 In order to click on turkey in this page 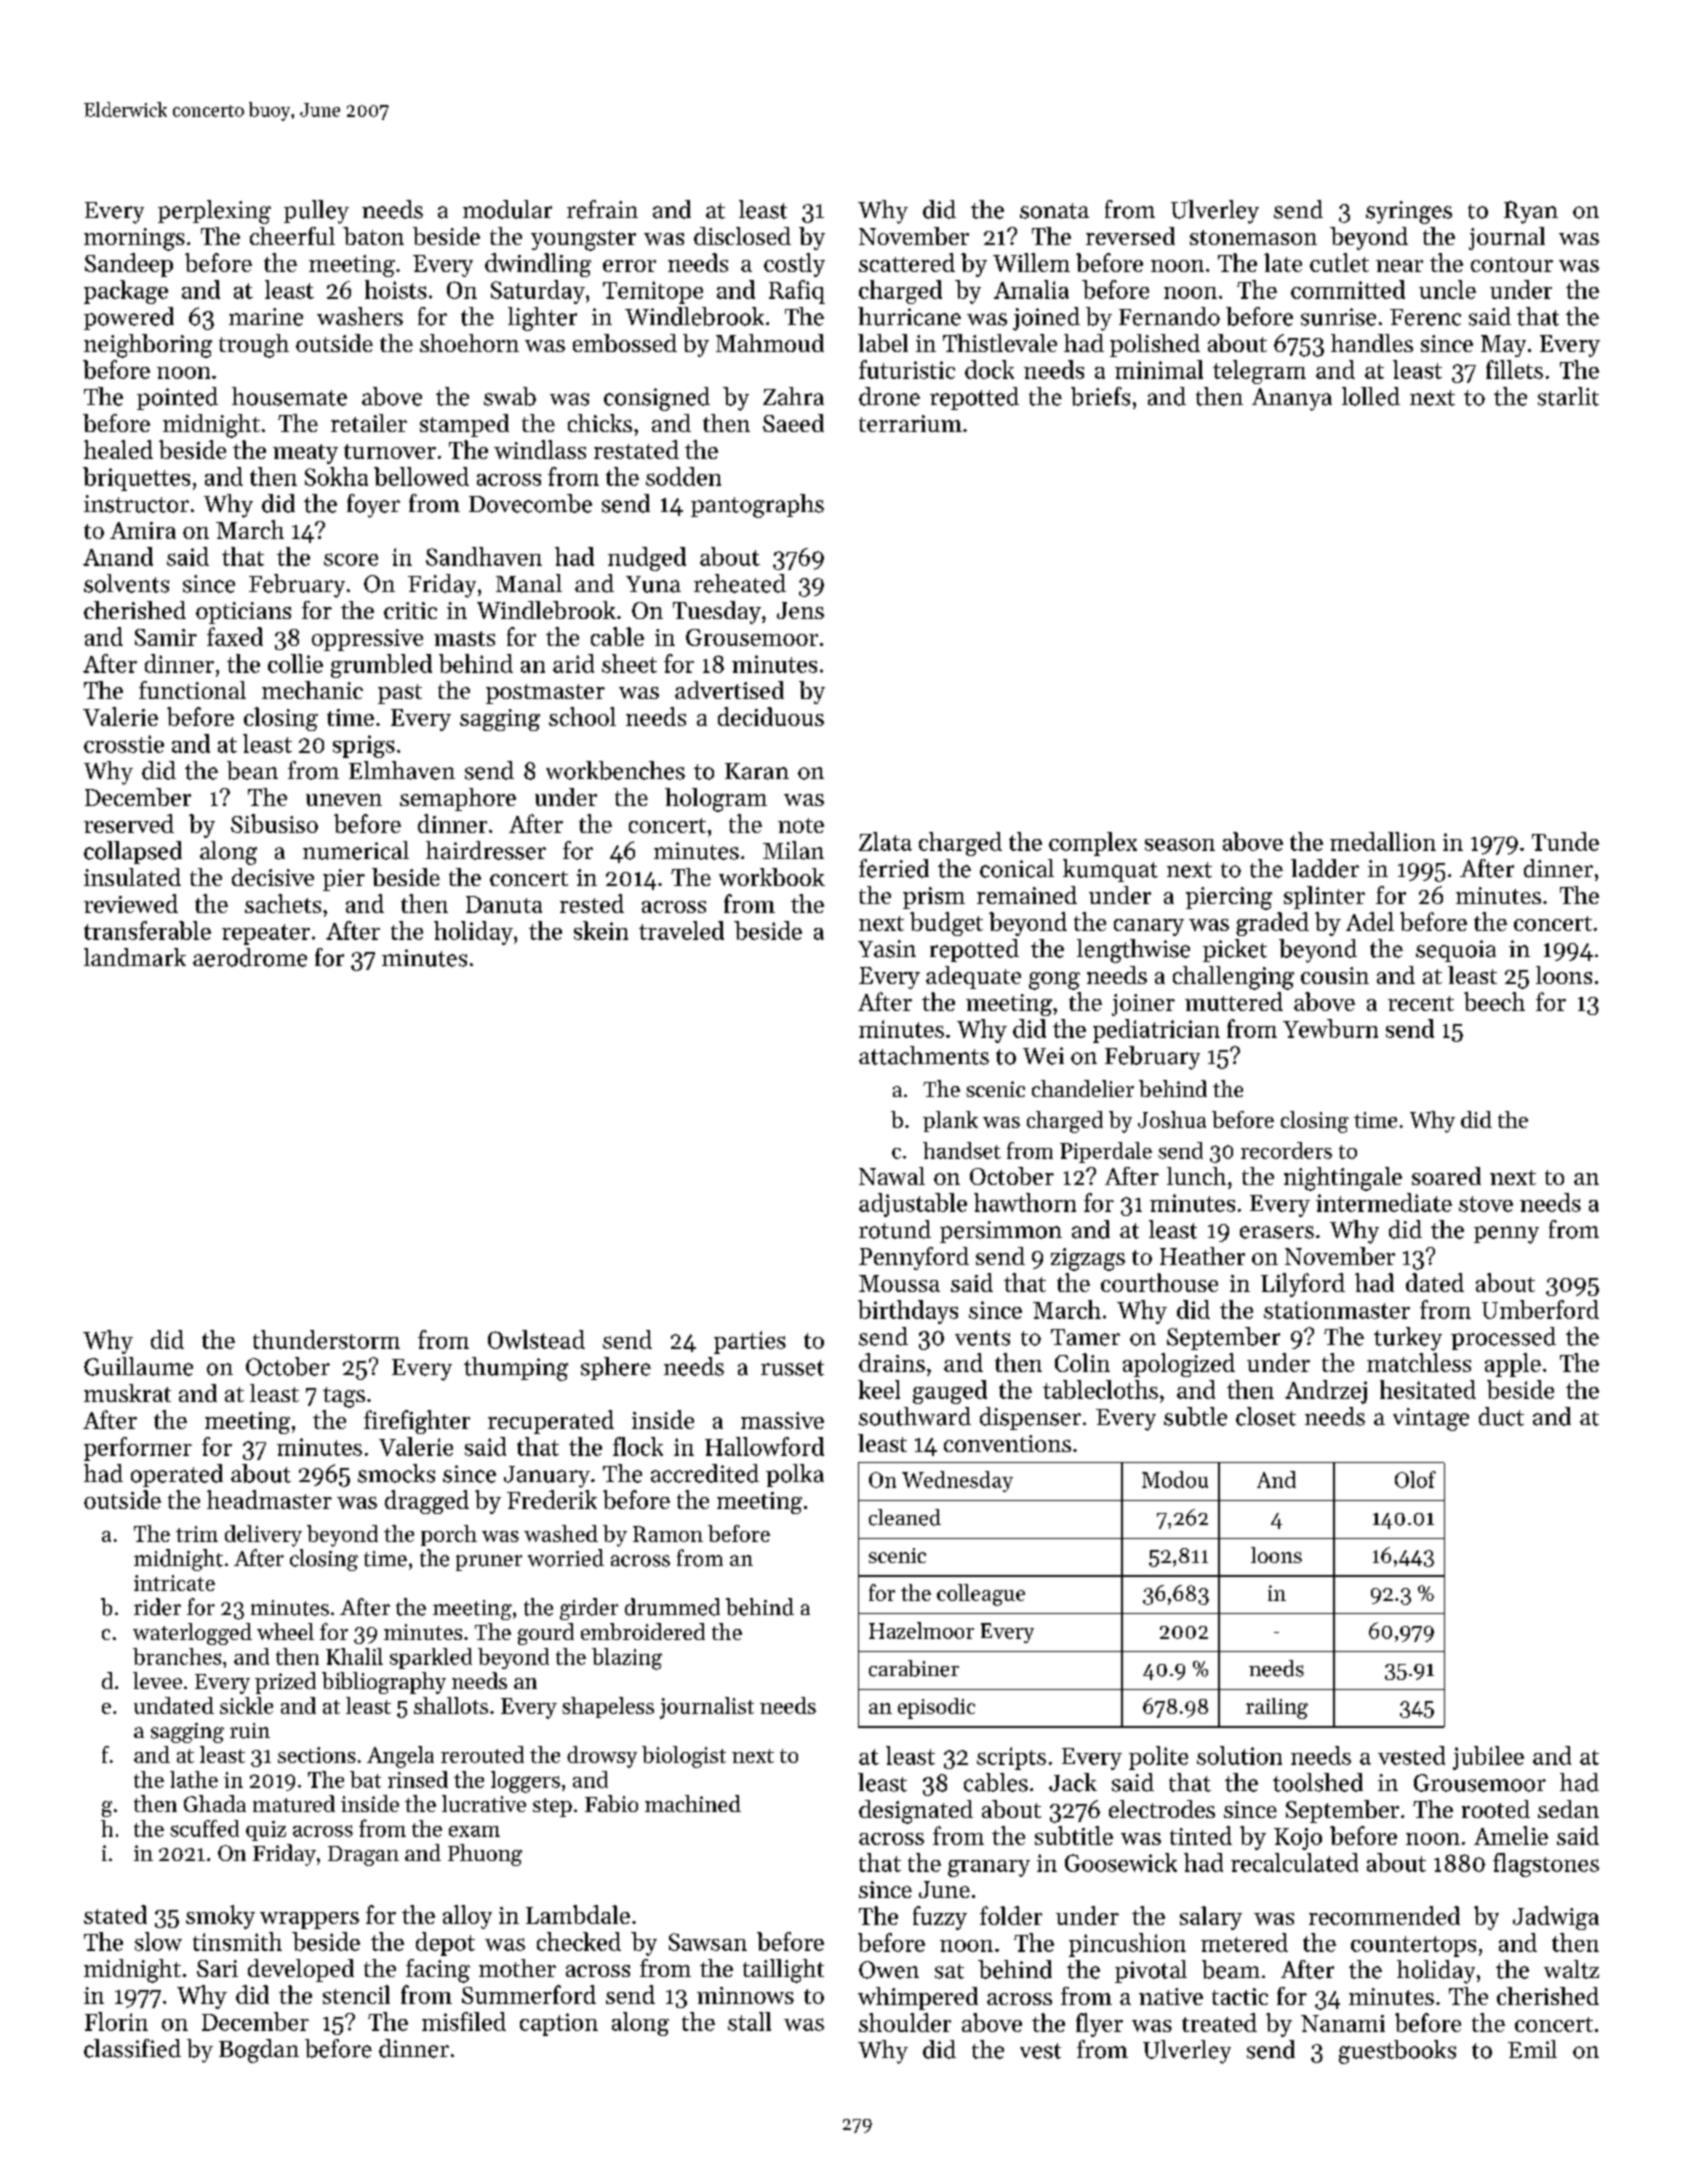, I will do `click(1408, 1339)`.
